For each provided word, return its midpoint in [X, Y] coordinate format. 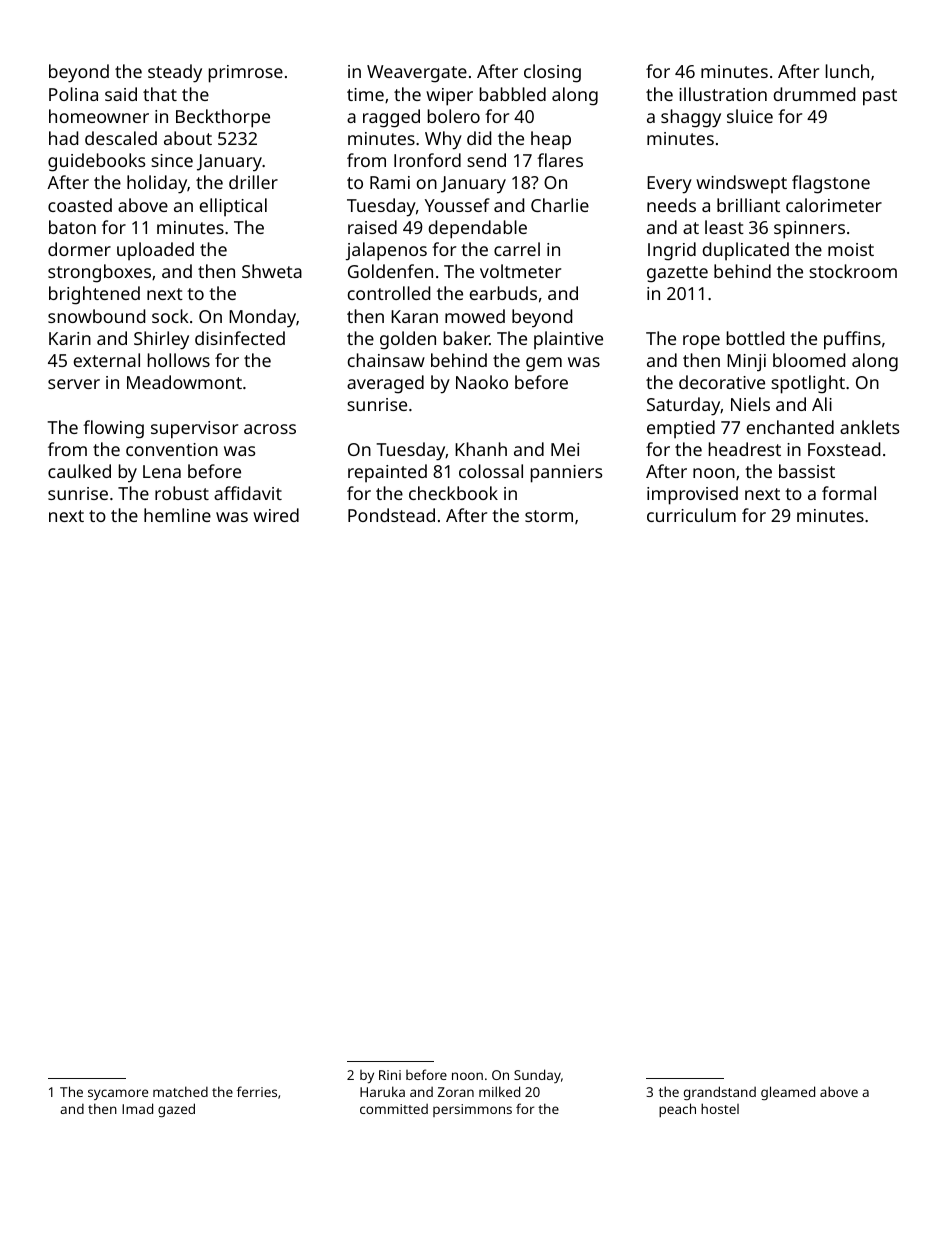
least [724, 227]
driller [253, 182]
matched [180, 1091]
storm [549, 516]
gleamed [788, 1093]
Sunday [537, 1076]
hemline [177, 515]
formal [849, 493]
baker [467, 338]
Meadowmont [184, 382]
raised [372, 227]
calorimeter [834, 205]
